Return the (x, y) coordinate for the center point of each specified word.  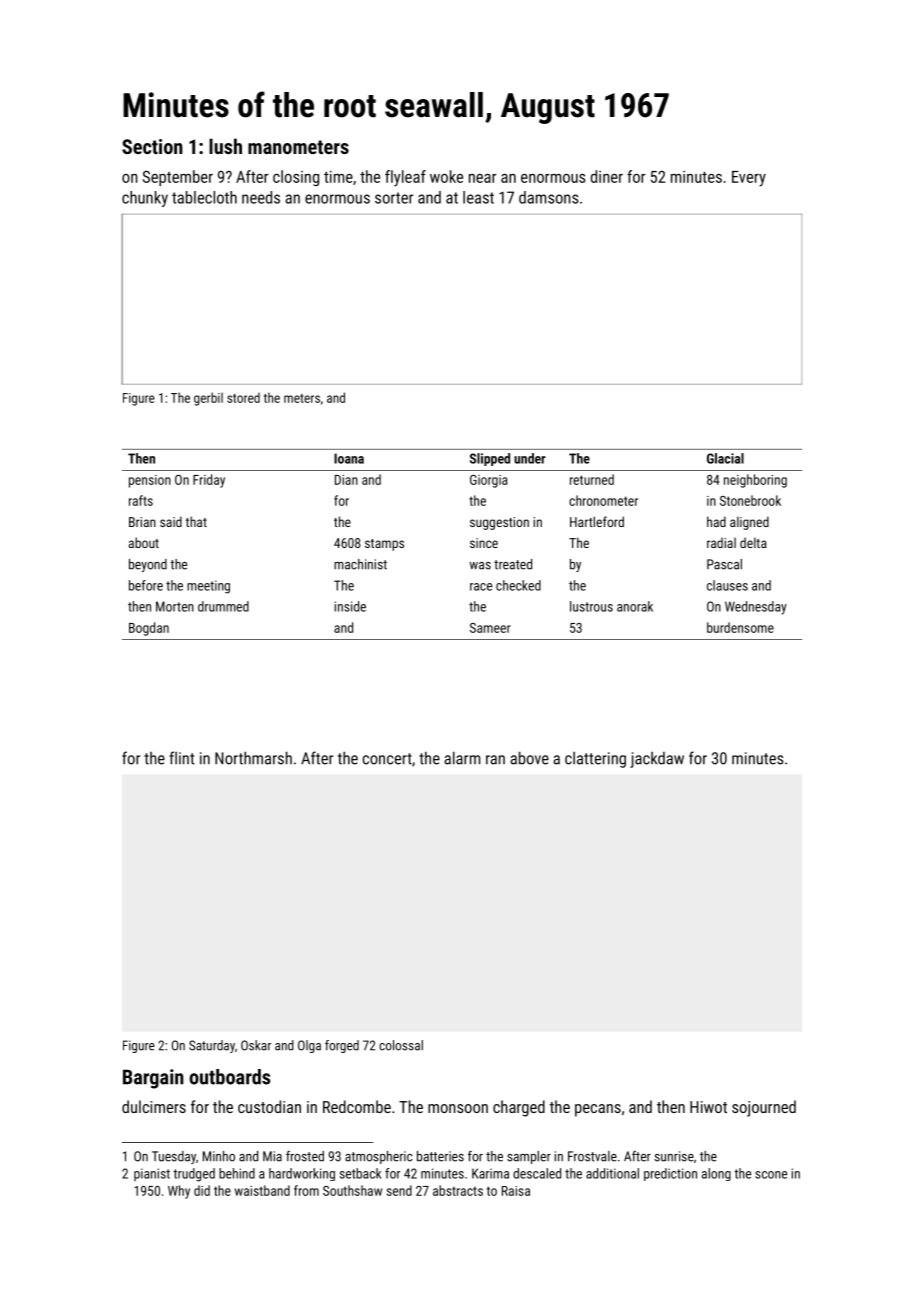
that (196, 521)
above (529, 758)
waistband (262, 1190)
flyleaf (405, 178)
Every (749, 179)
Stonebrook (750, 500)
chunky (145, 199)
